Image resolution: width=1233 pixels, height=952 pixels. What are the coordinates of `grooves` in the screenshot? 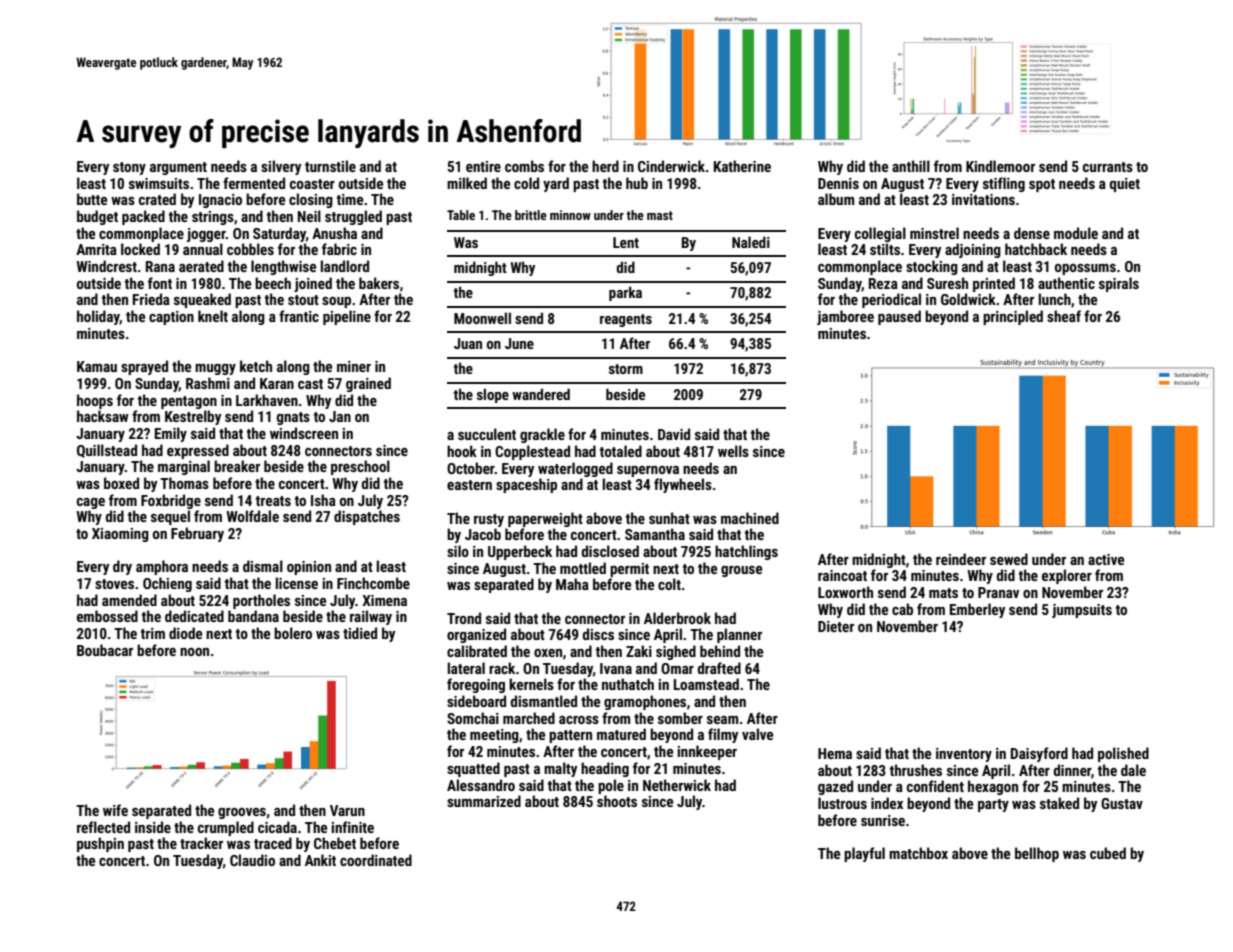 It's located at (242, 813).
